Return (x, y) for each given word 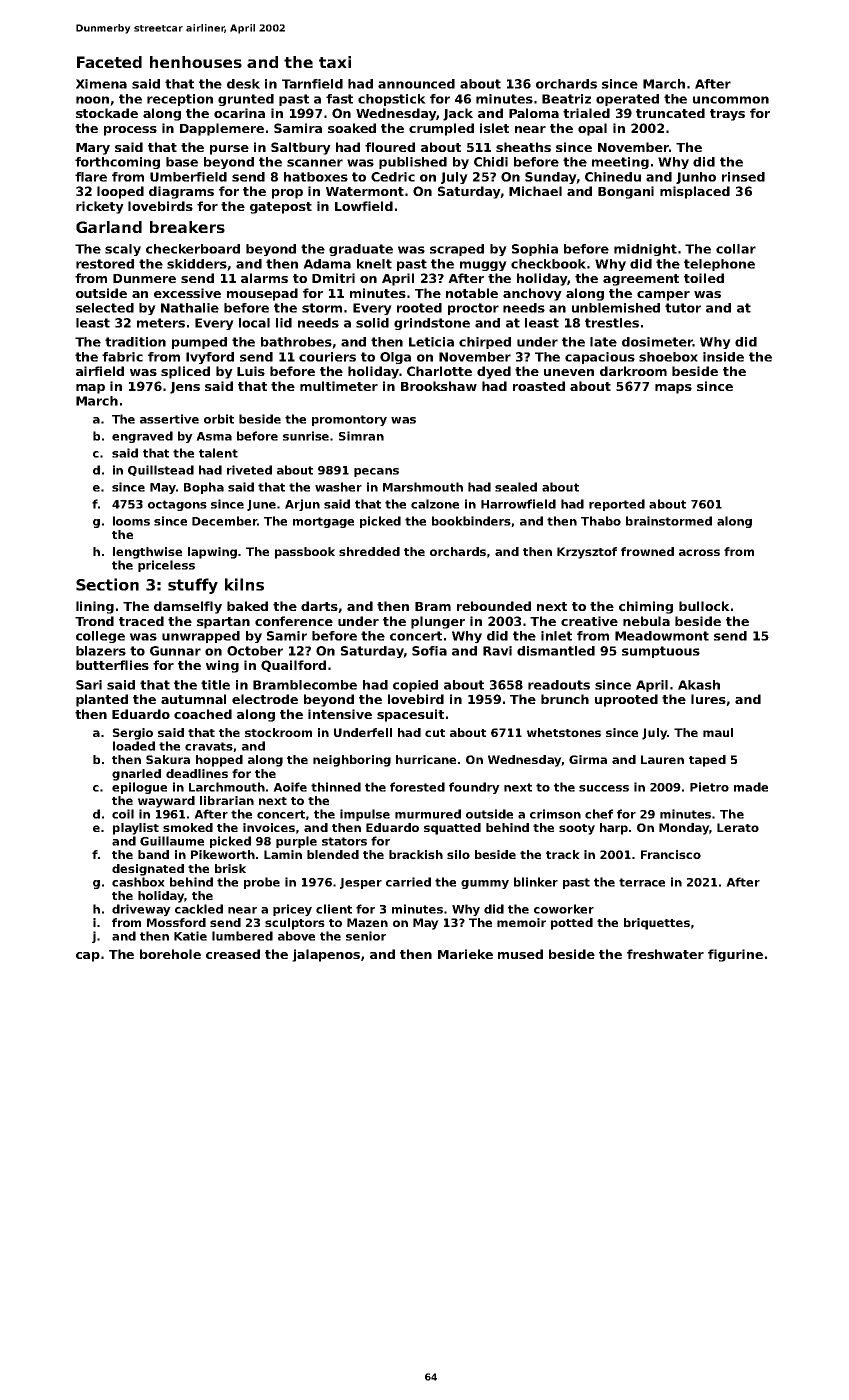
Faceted (109, 62)
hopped (219, 761)
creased (233, 954)
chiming (646, 607)
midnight (645, 250)
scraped (457, 250)
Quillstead (161, 470)
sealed (516, 487)
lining (95, 607)
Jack (458, 114)
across (699, 552)
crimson (555, 814)
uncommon (731, 100)
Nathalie (190, 308)
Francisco (671, 854)
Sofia (429, 651)
